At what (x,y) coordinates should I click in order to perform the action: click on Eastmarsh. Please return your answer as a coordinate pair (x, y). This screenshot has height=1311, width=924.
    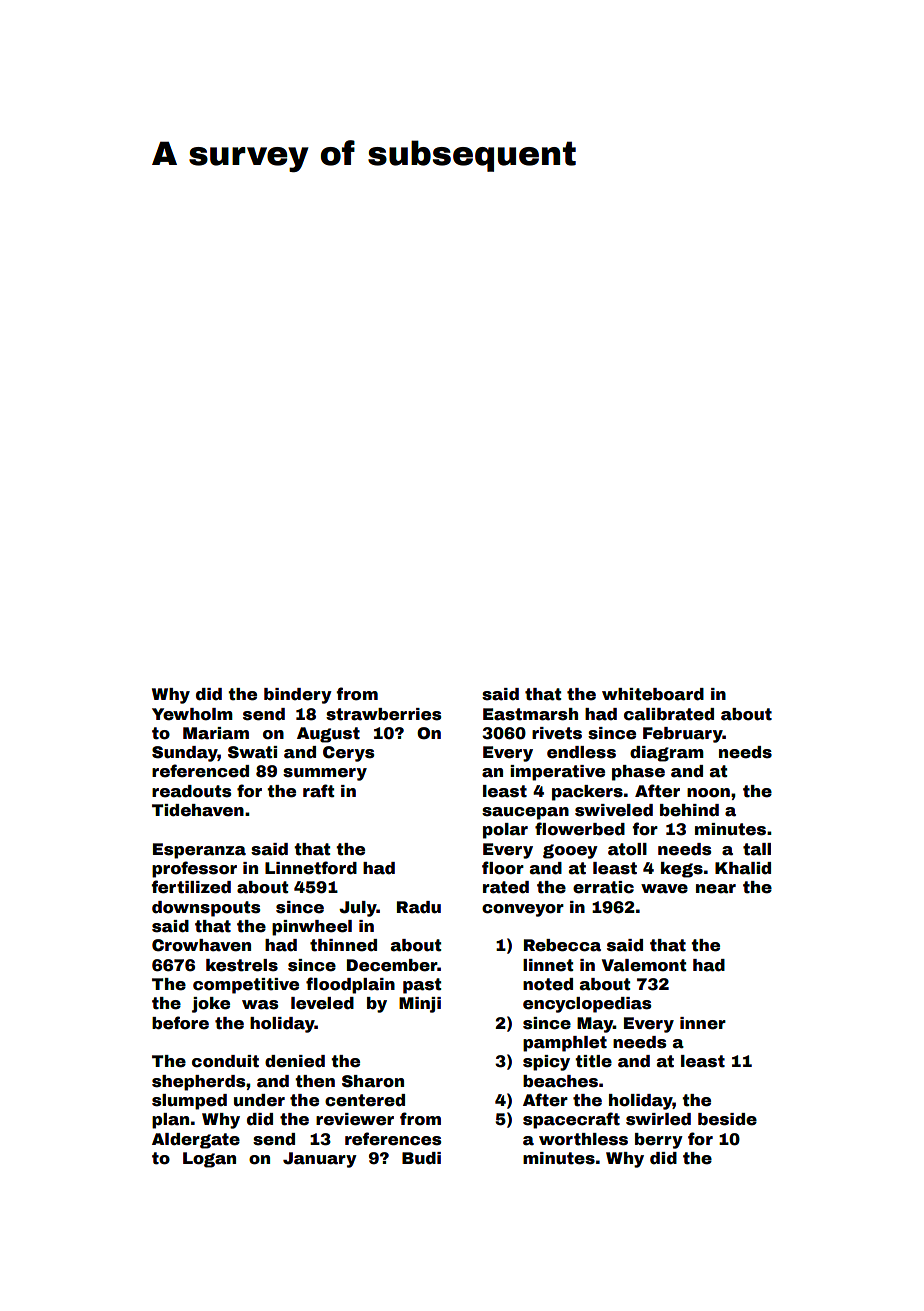
    Looking at the image, I should click on (530, 714).
